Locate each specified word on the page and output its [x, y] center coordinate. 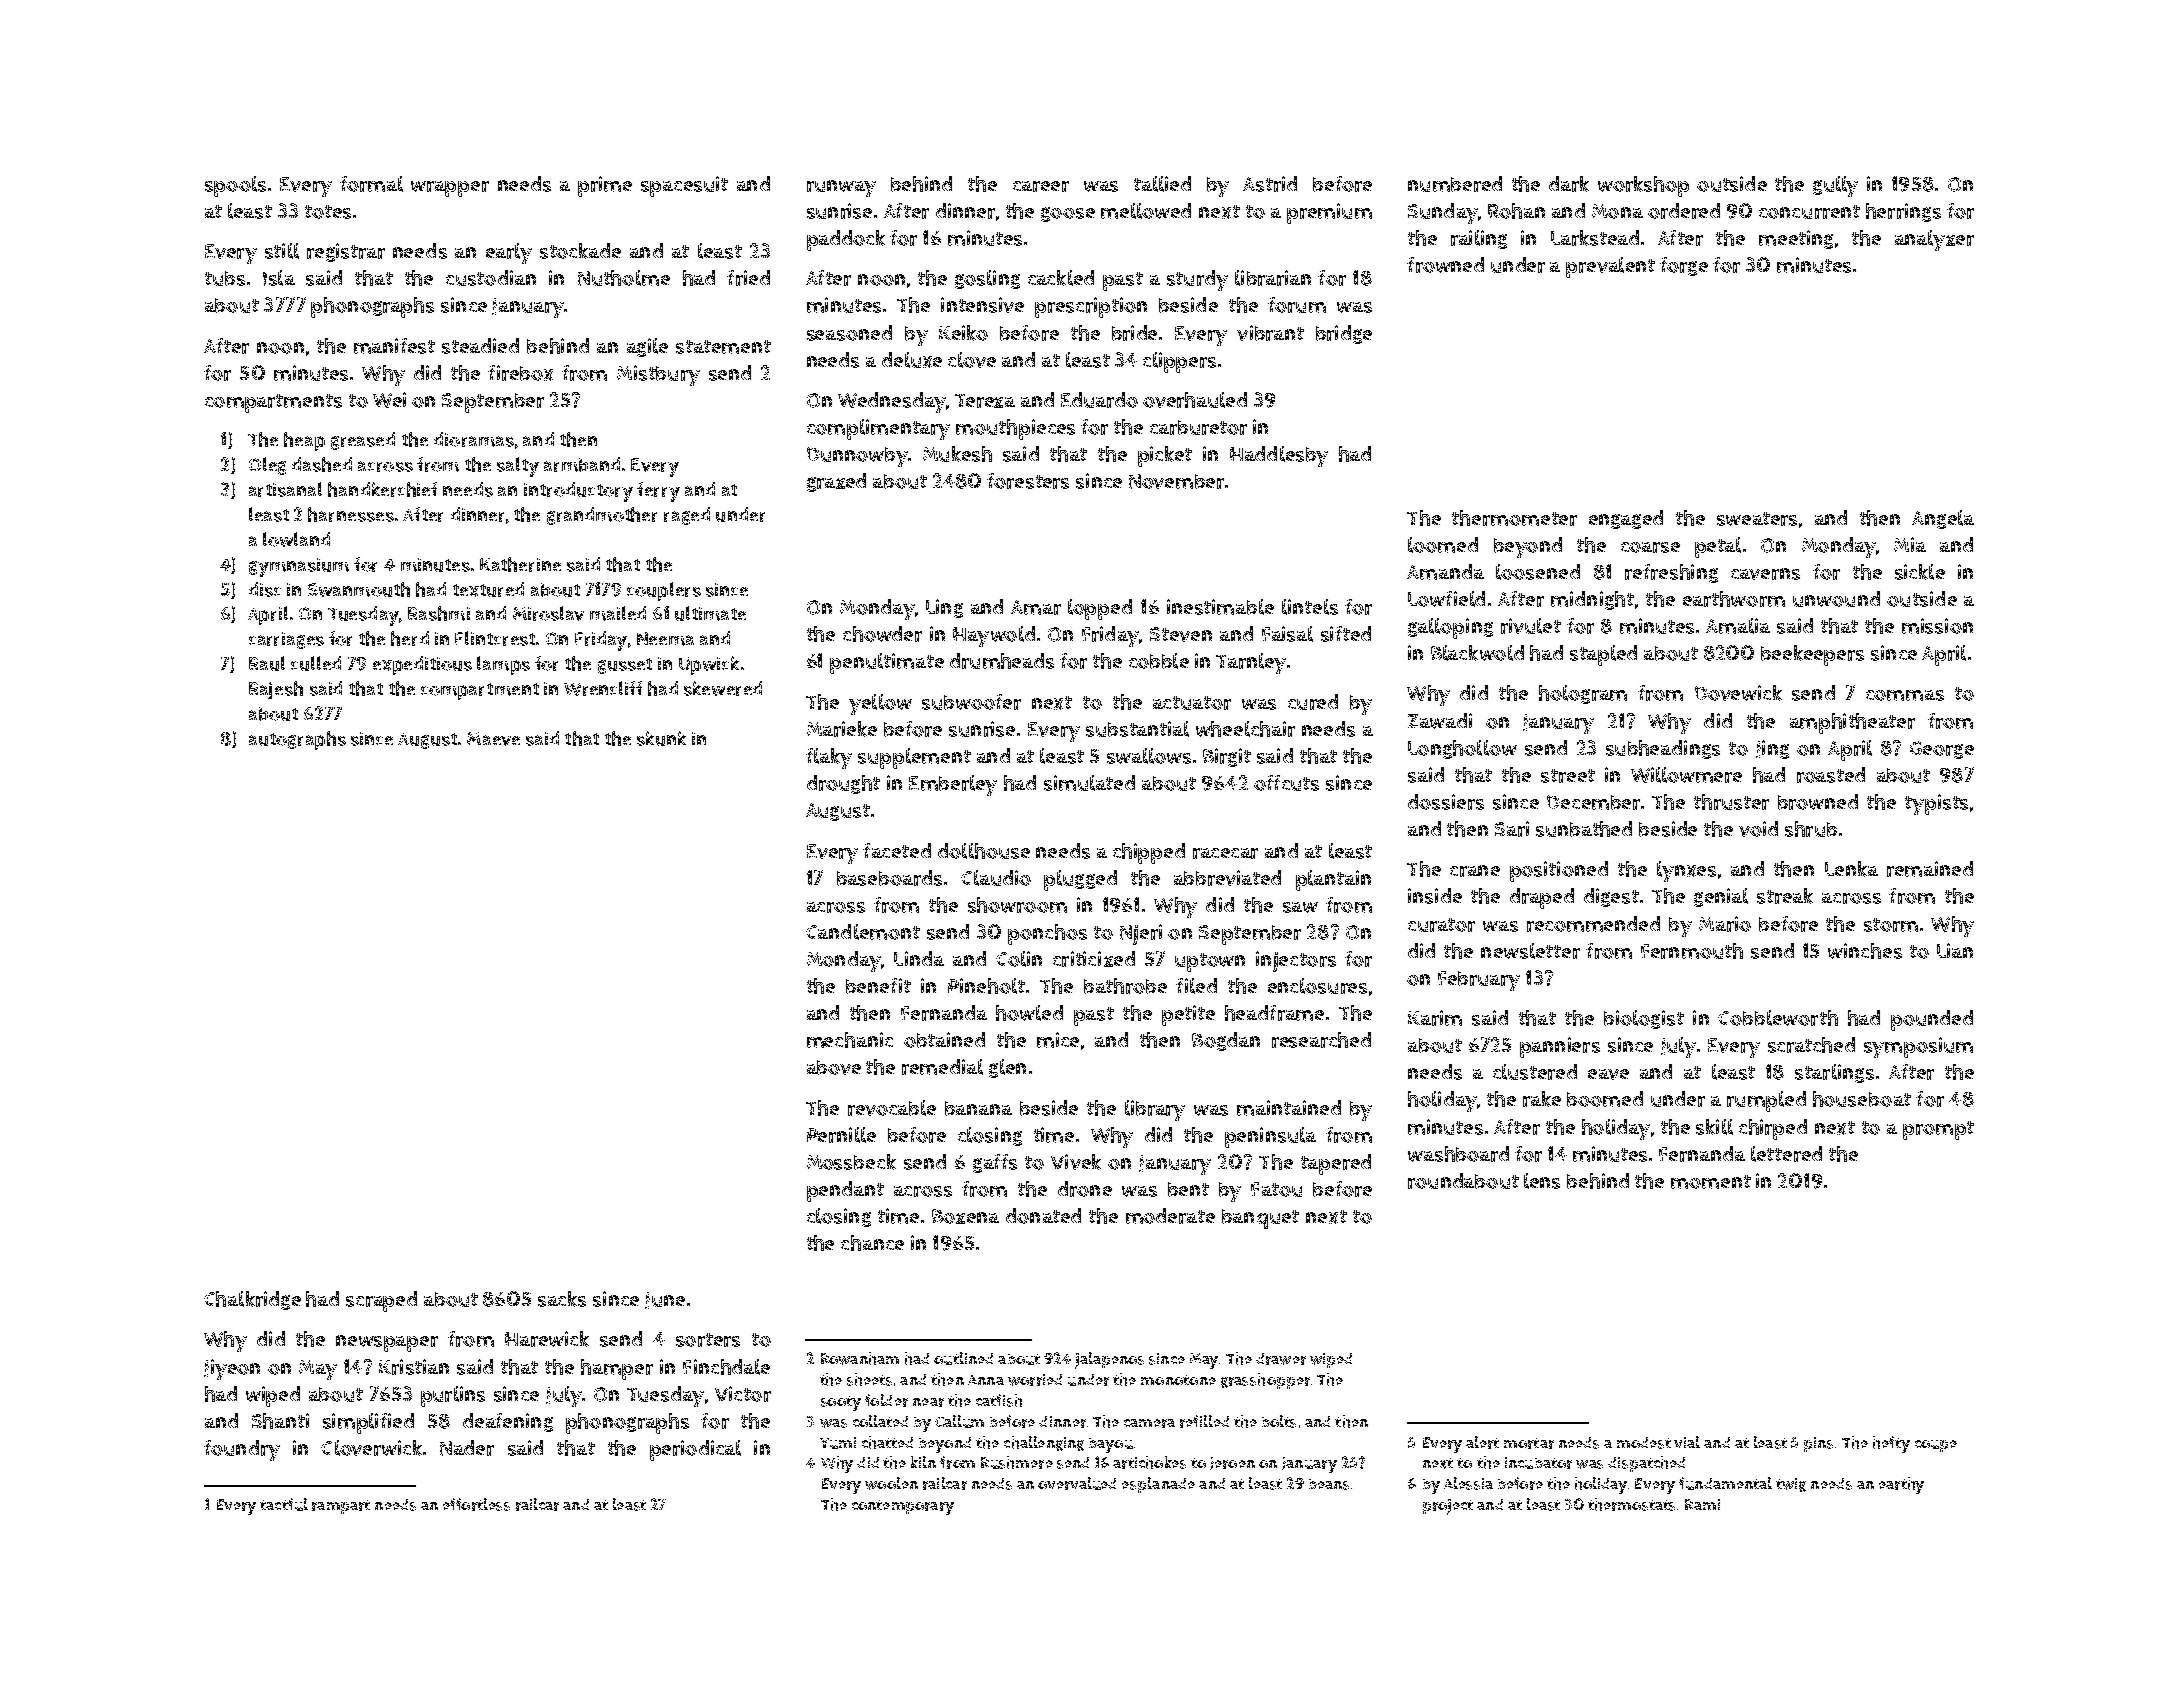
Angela [1943, 519]
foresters [1028, 481]
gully [1835, 186]
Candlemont [863, 932]
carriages [286, 640]
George [1942, 750]
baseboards [889, 878]
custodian [491, 278]
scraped [381, 1301]
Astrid [1270, 184]
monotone [1178, 1380]
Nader [467, 1448]
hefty [1891, 1444]
